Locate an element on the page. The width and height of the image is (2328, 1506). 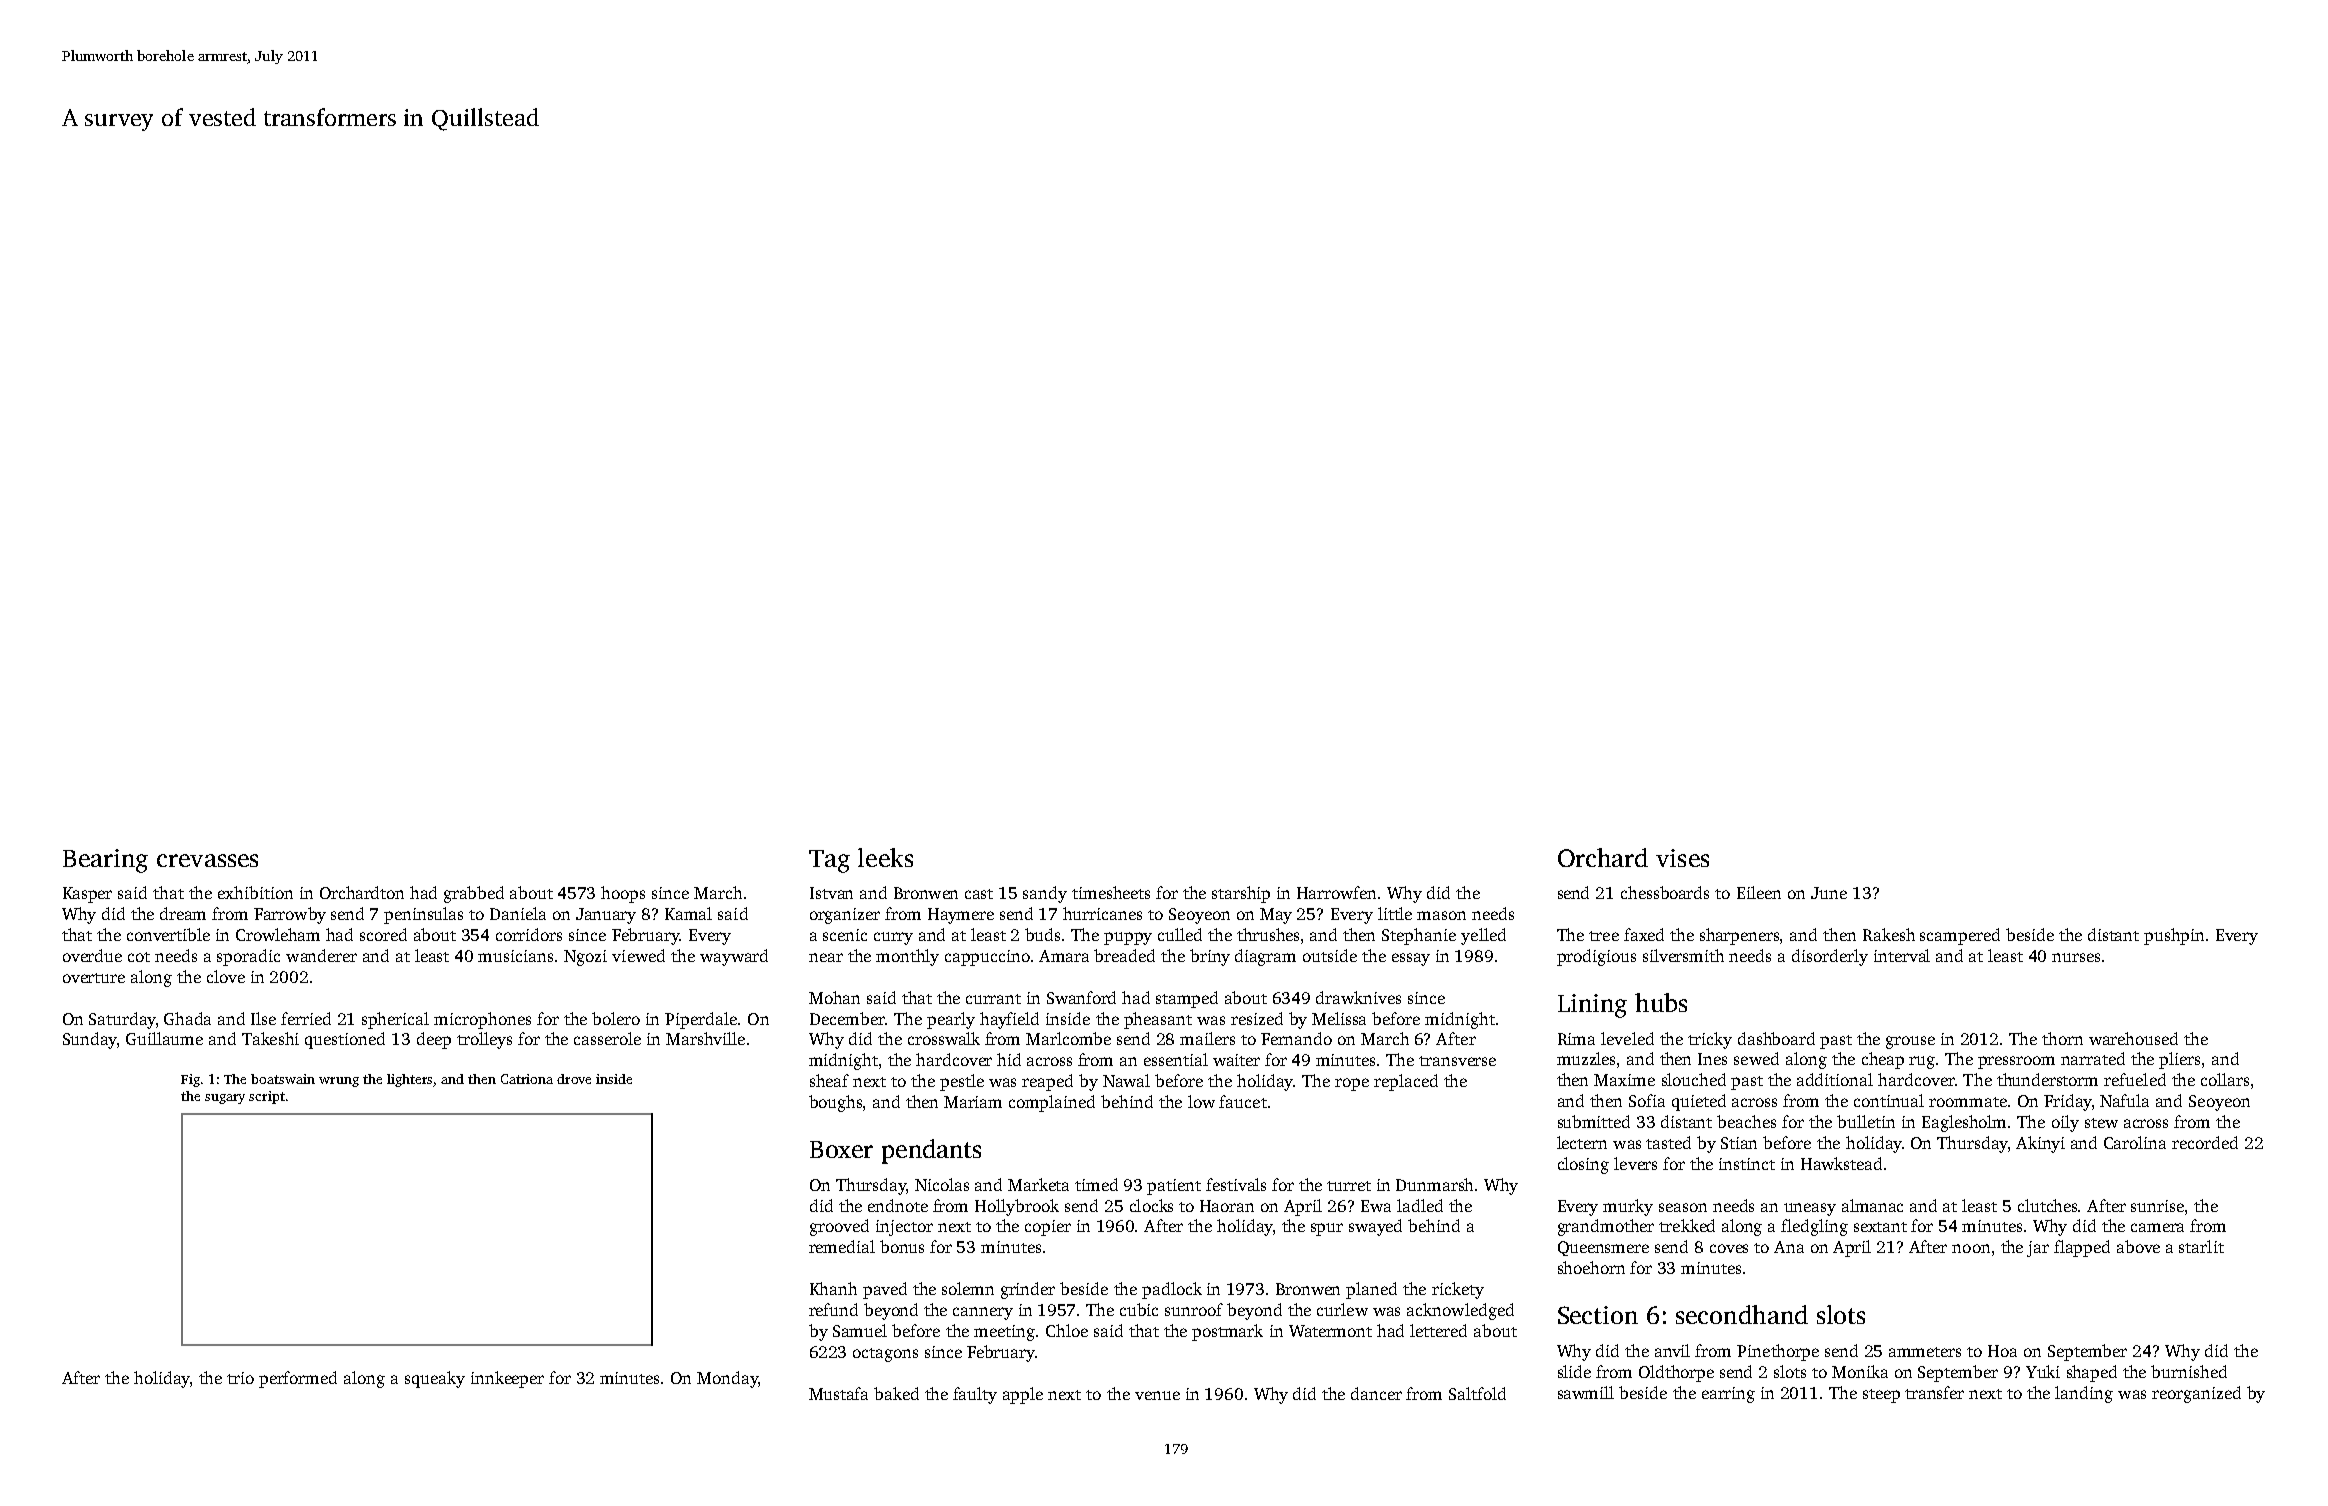
Saltfold is located at coordinates (1477, 1393).
